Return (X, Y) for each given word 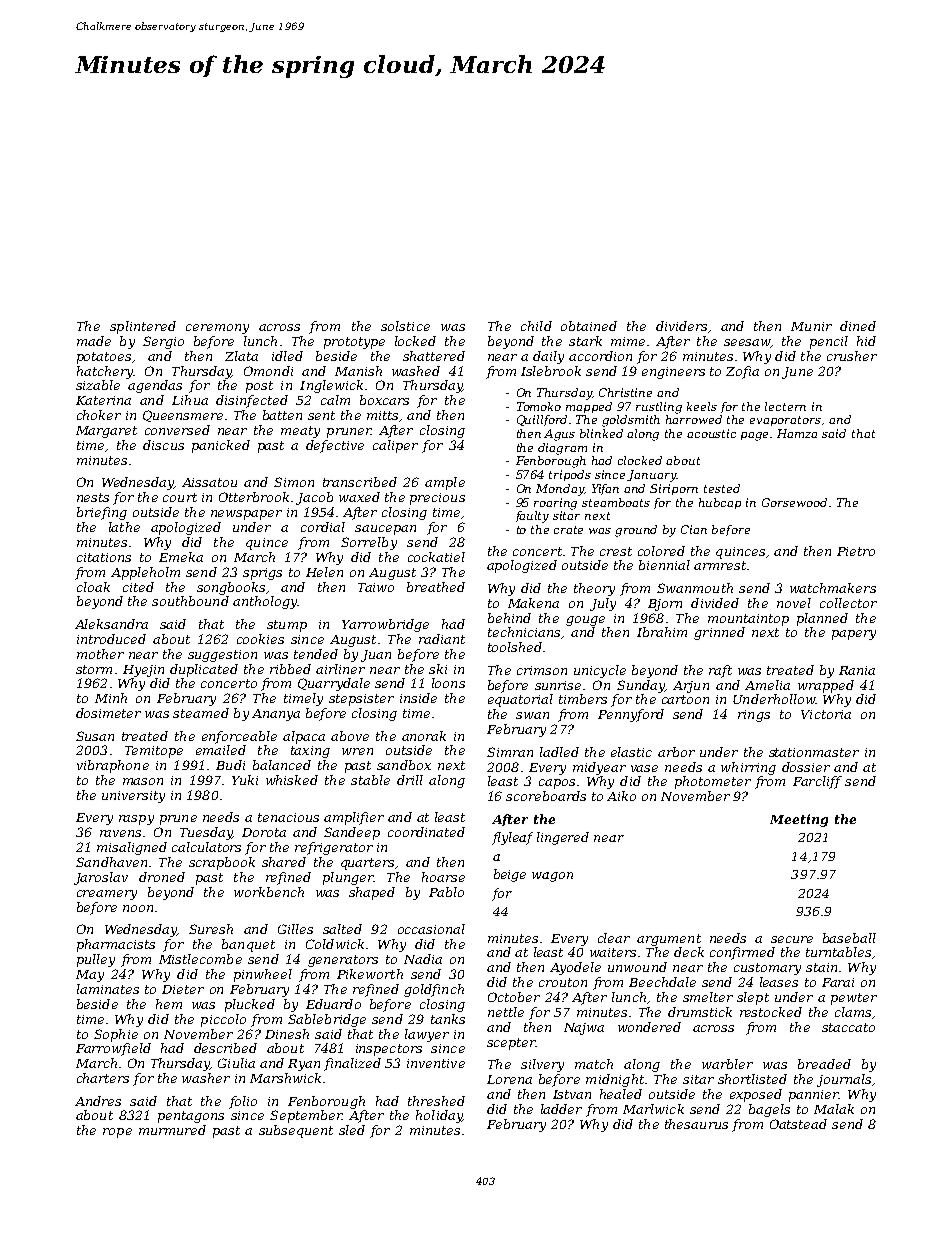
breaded (824, 1064)
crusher (852, 356)
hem (169, 1004)
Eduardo (333, 1004)
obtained (589, 326)
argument (669, 940)
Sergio (163, 342)
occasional (431, 929)
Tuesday (206, 833)
